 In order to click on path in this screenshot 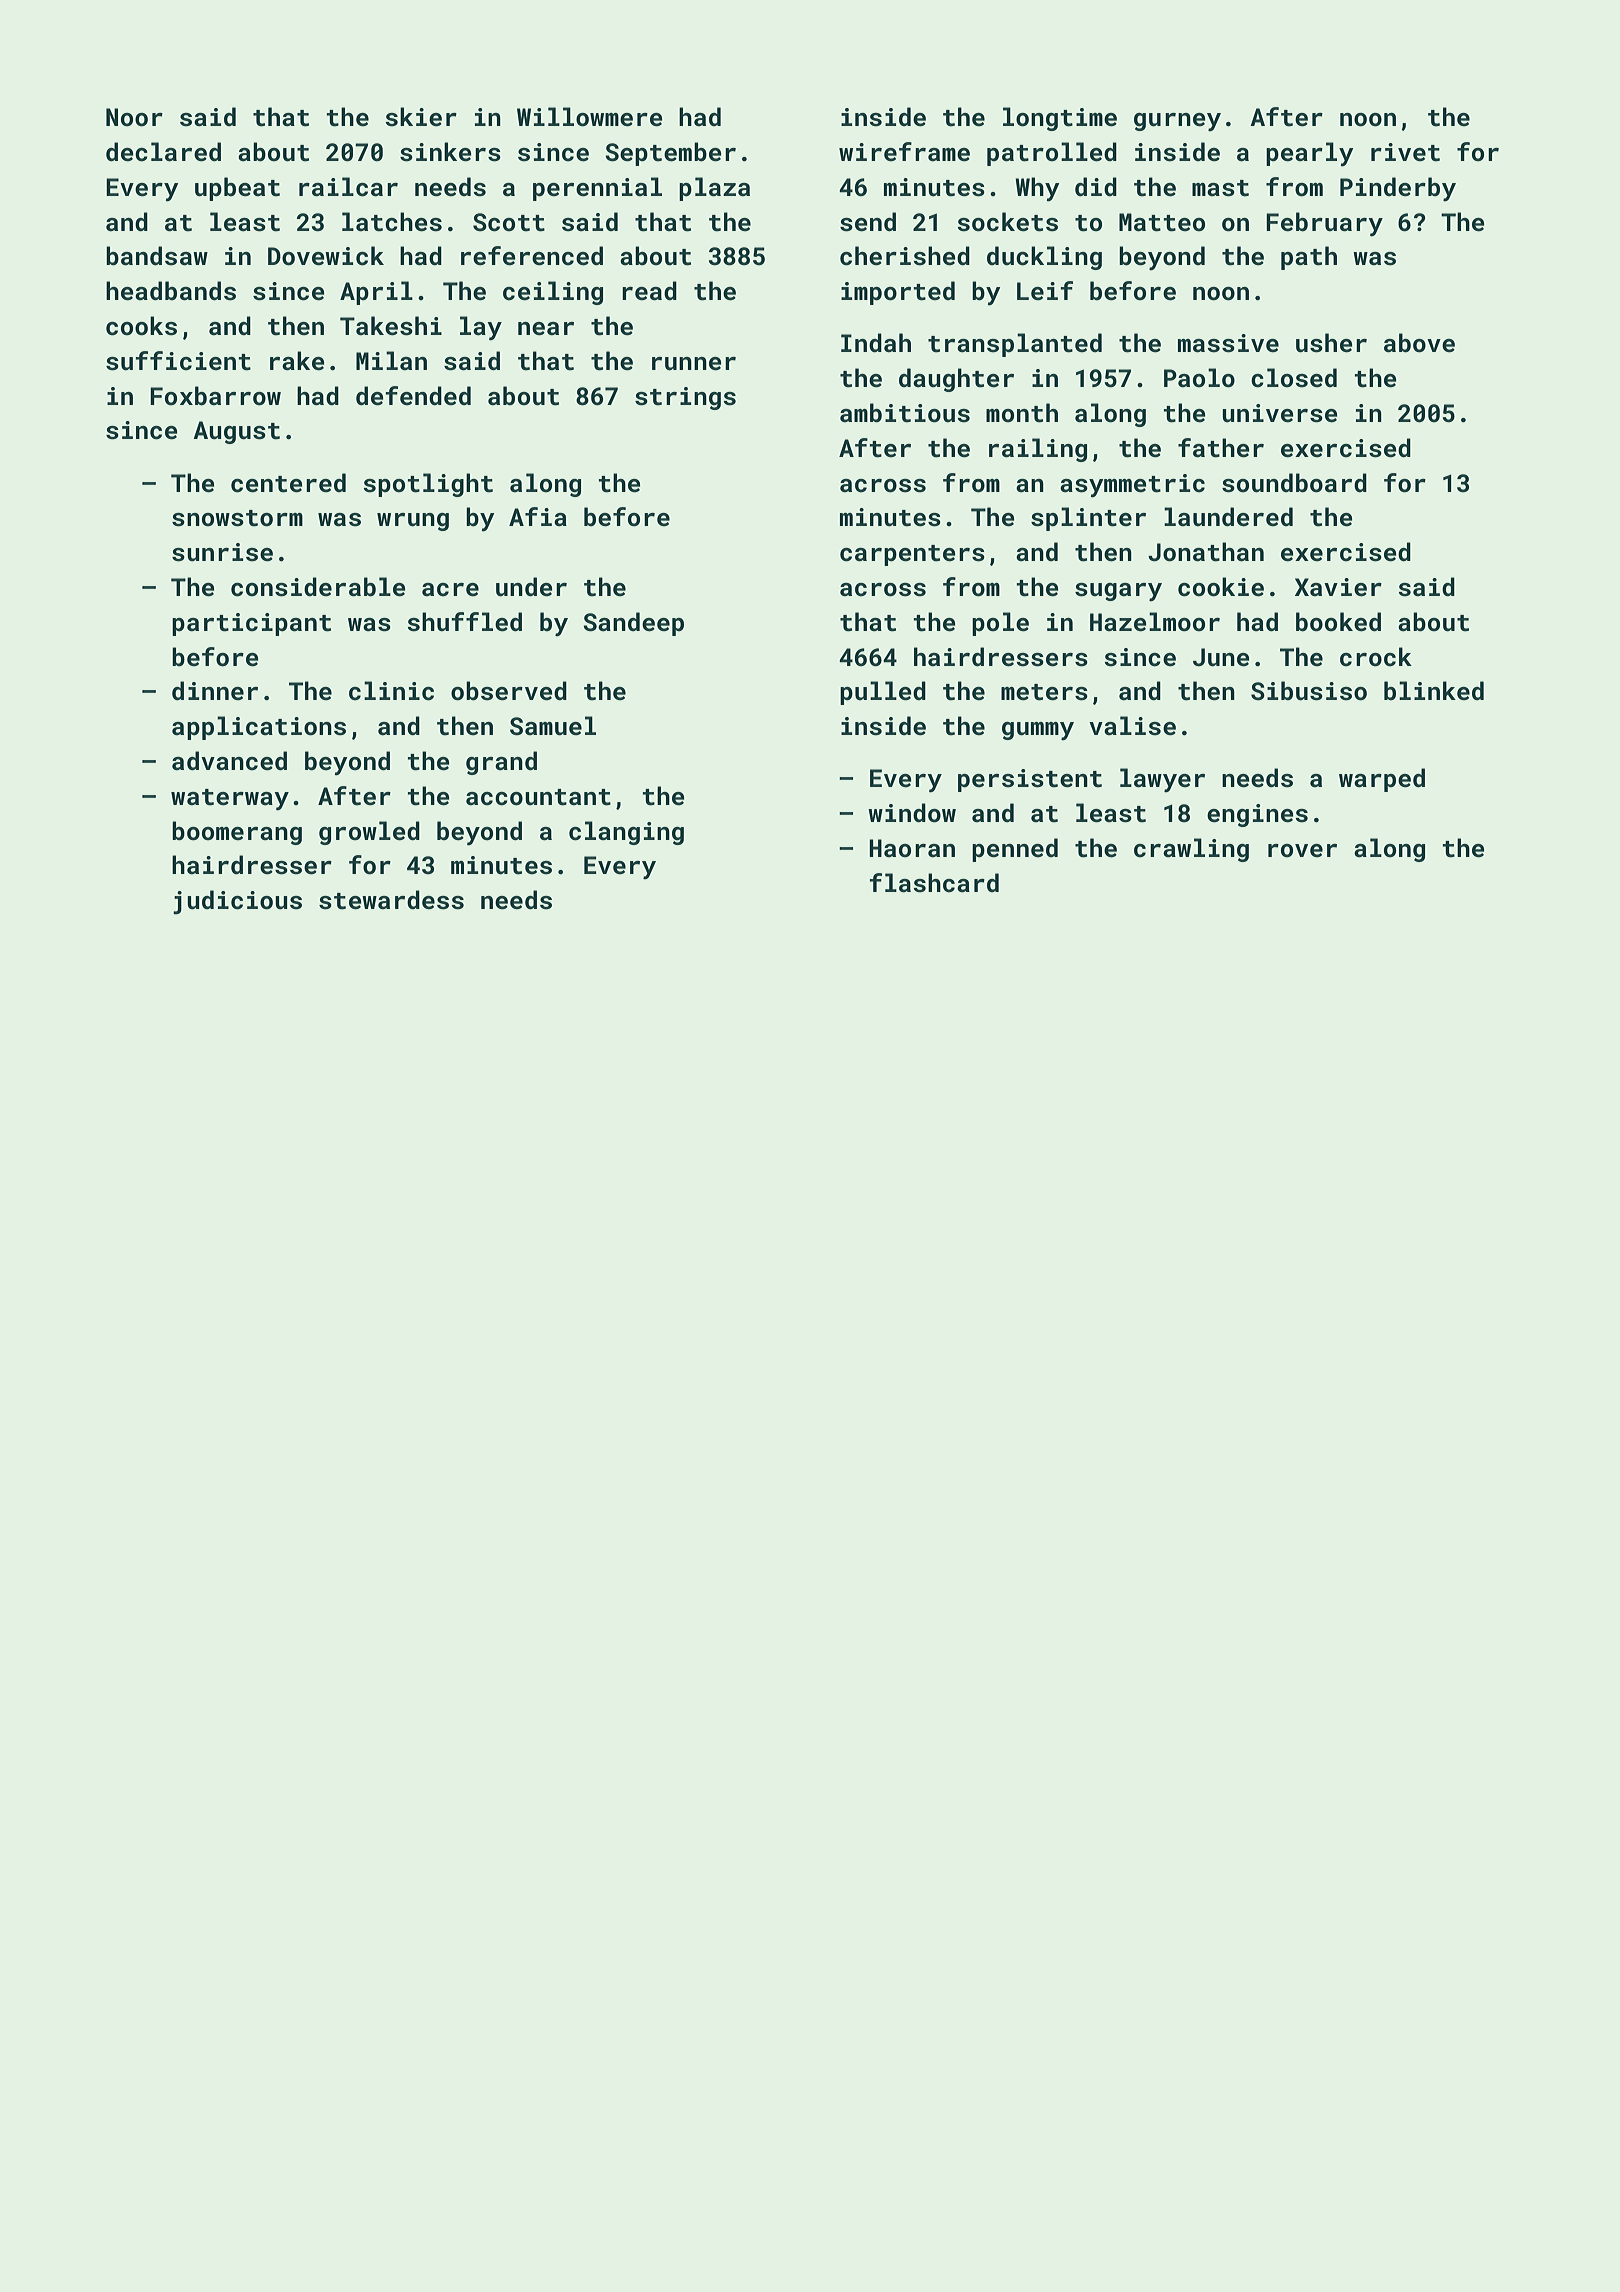, I will do `click(1309, 258)`.
